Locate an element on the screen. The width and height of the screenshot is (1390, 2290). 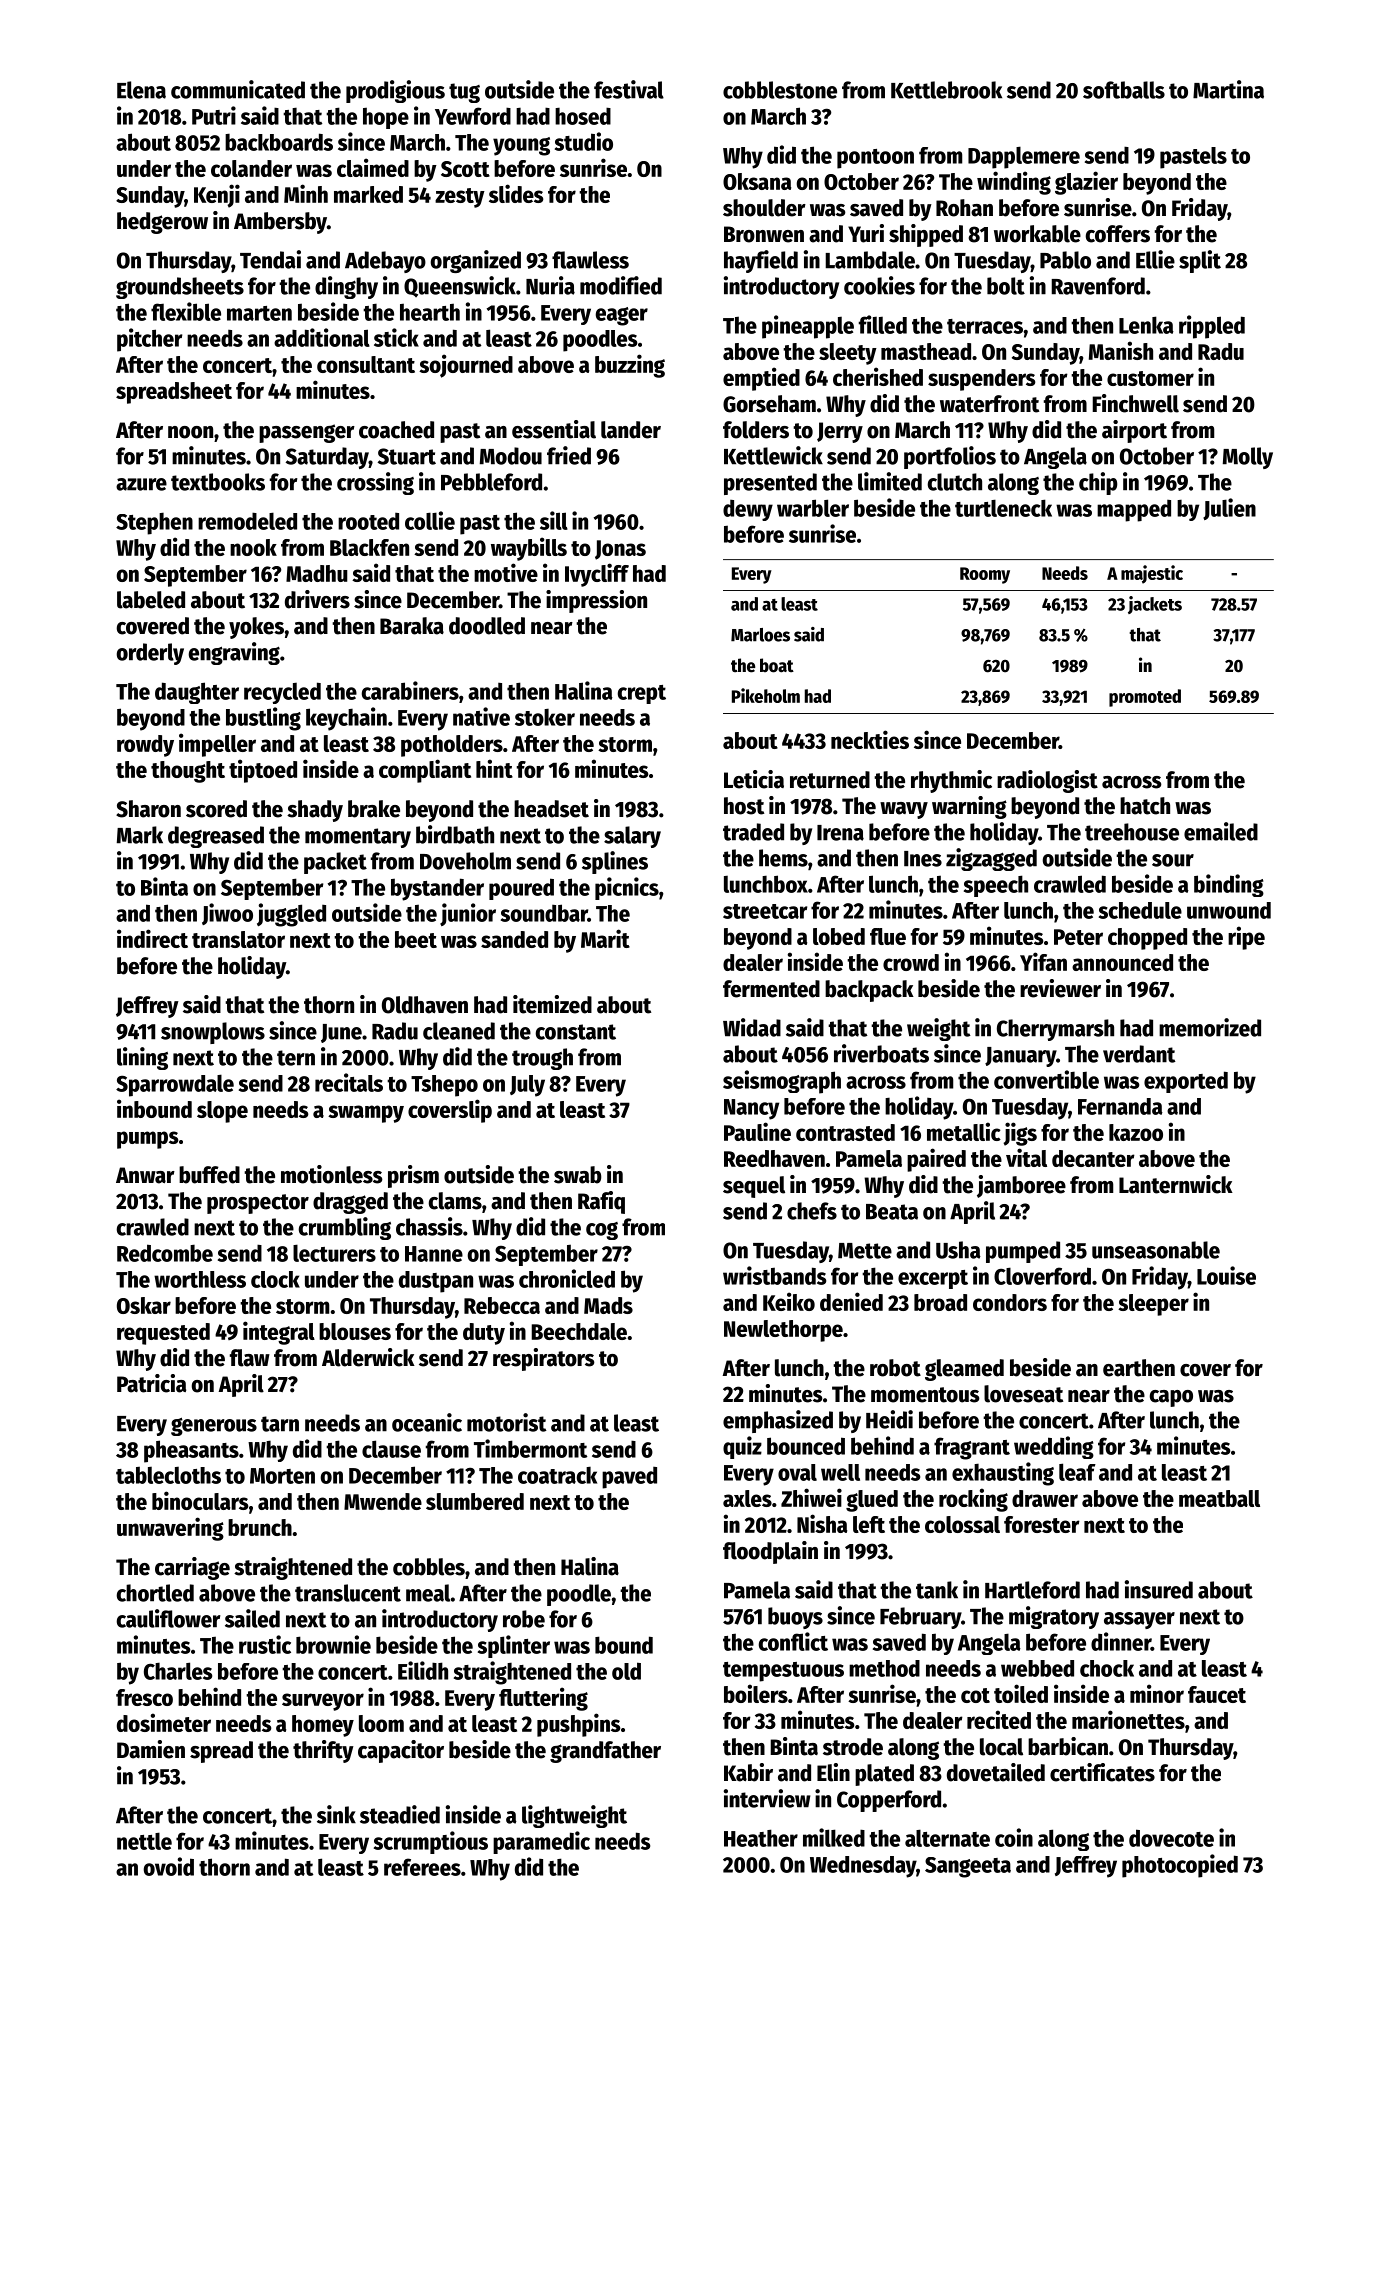
coin is located at coordinates (1014, 1837).
